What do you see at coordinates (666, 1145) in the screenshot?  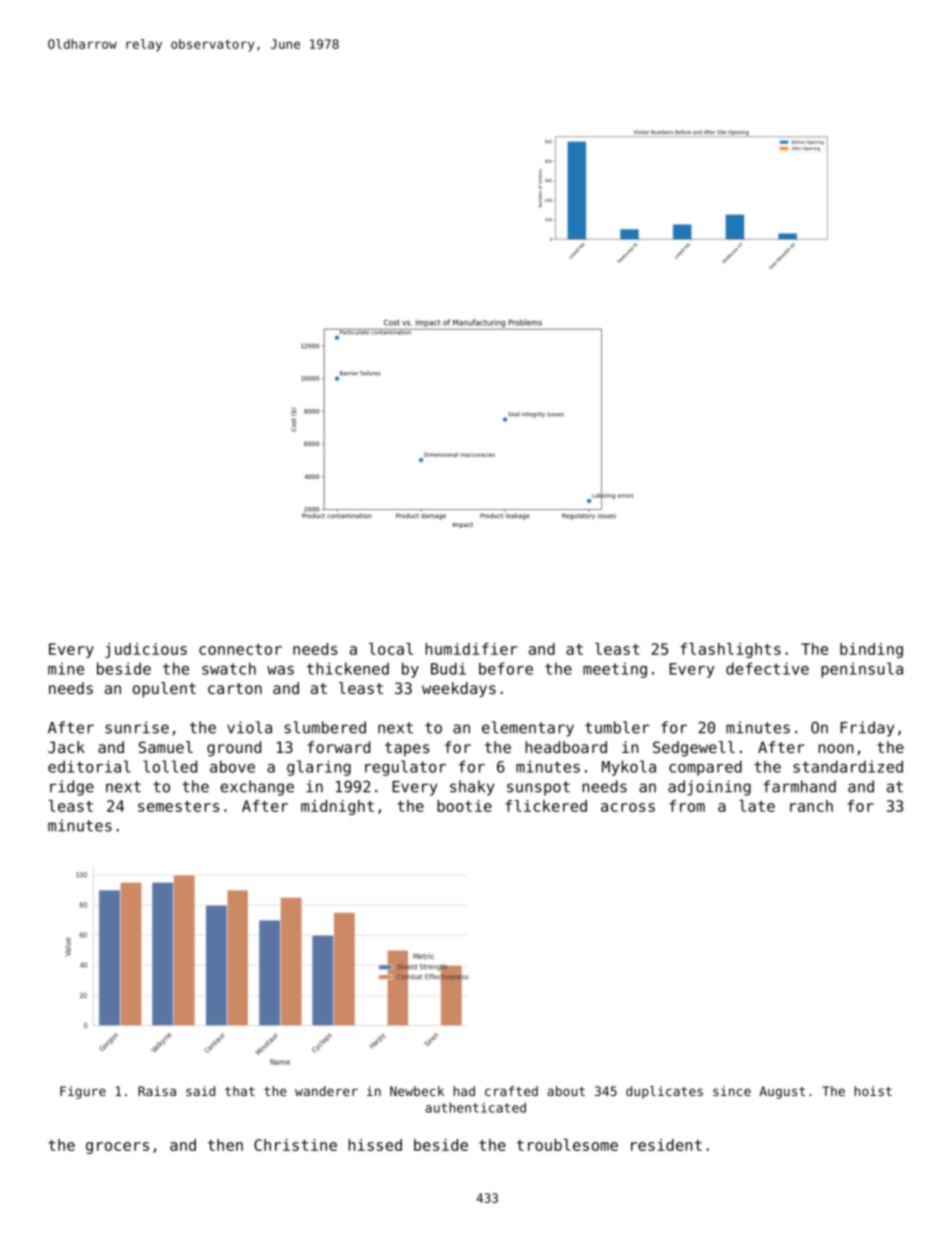 I see `resident` at bounding box center [666, 1145].
